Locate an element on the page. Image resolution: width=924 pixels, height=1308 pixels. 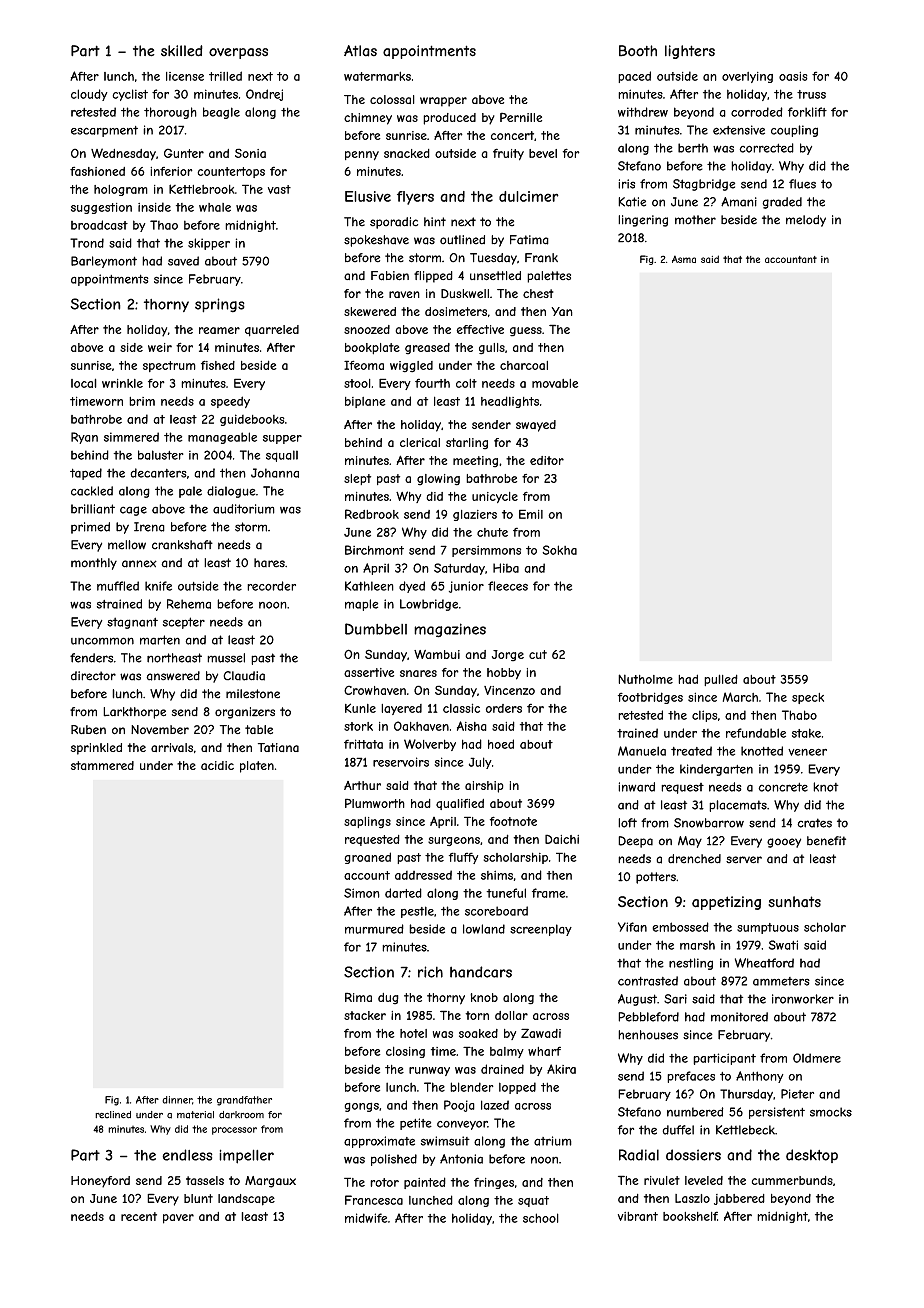
recorder is located at coordinates (271, 586).
